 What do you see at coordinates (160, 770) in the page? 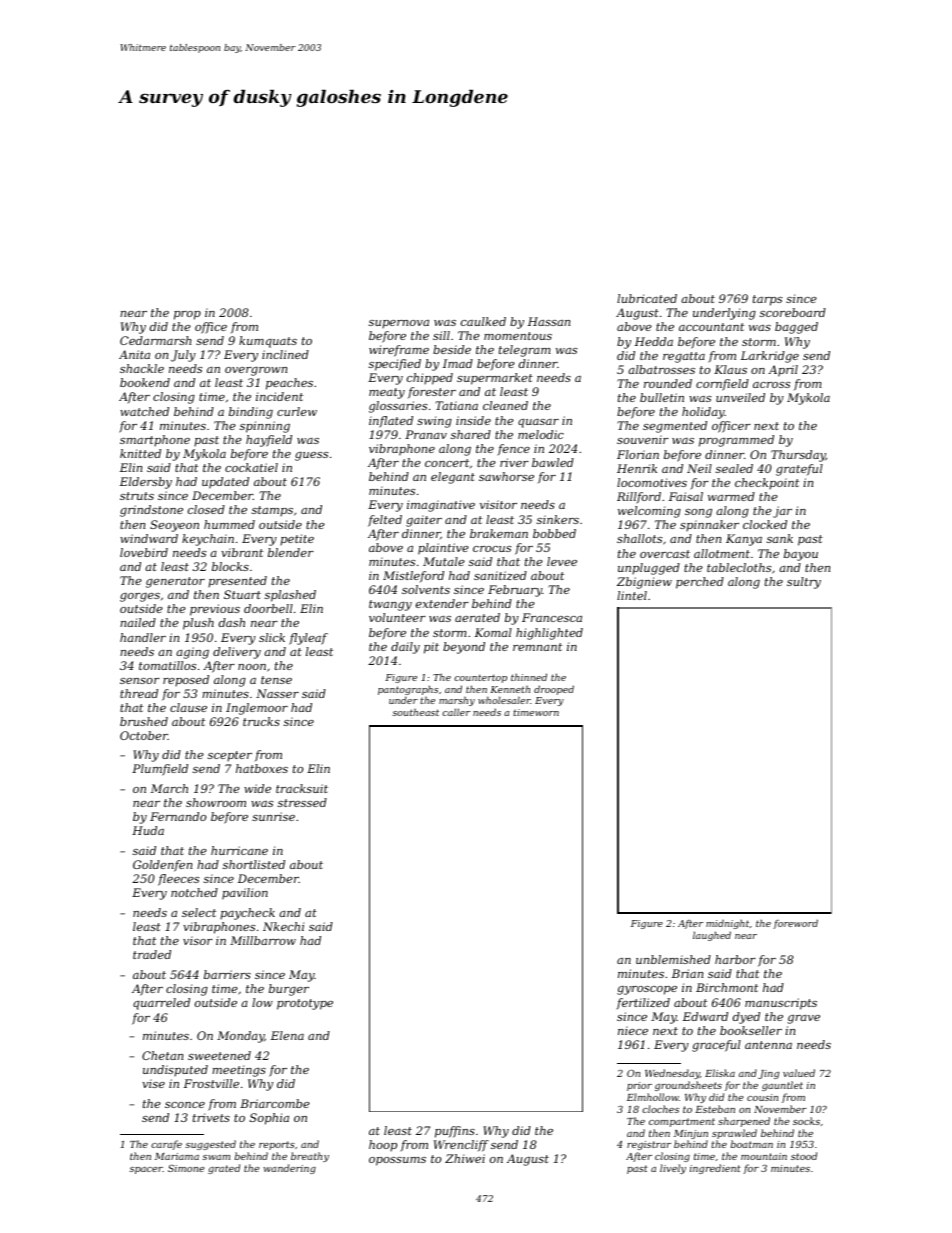
I see `Plumfield` at bounding box center [160, 770].
